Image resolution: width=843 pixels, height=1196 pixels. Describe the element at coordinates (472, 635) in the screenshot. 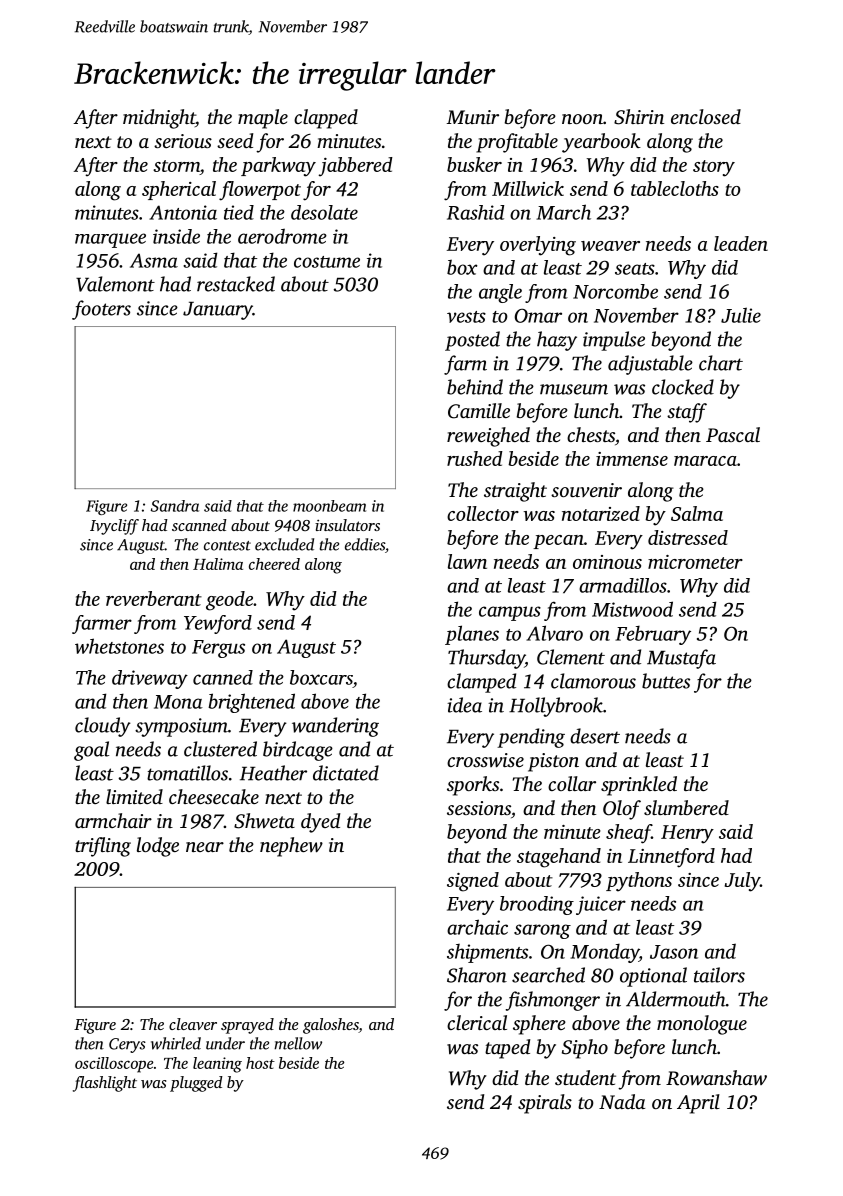

I see `planes` at that location.
